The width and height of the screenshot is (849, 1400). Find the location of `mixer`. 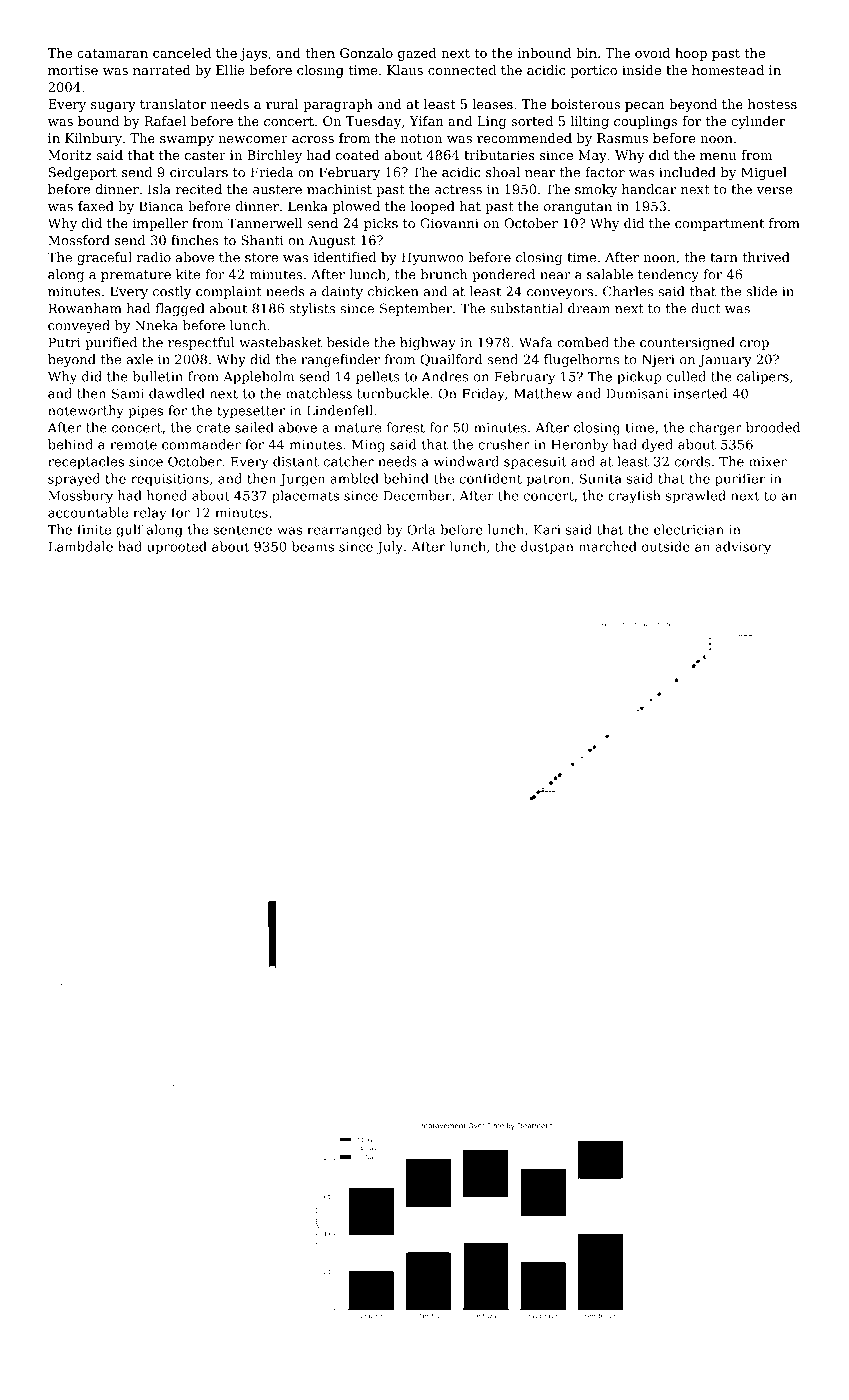

mixer is located at coordinates (768, 462).
